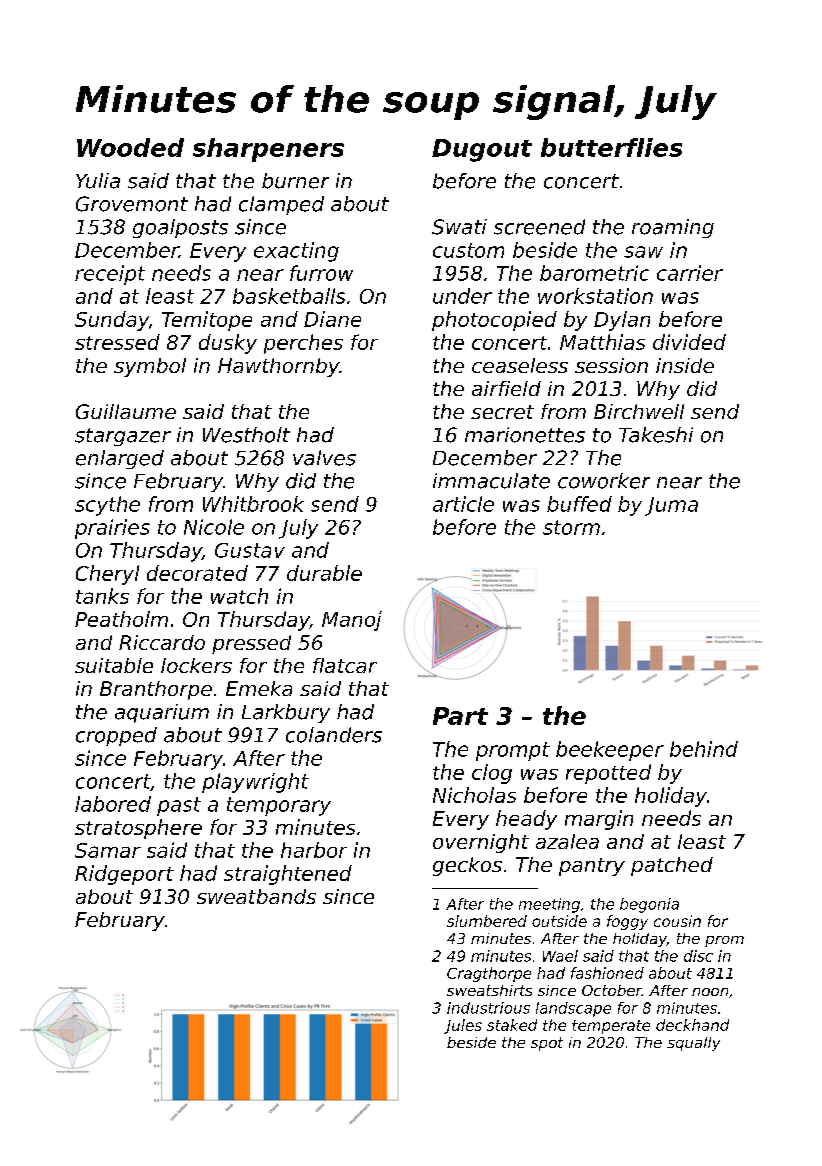  I want to click on harbor, so click(314, 850).
